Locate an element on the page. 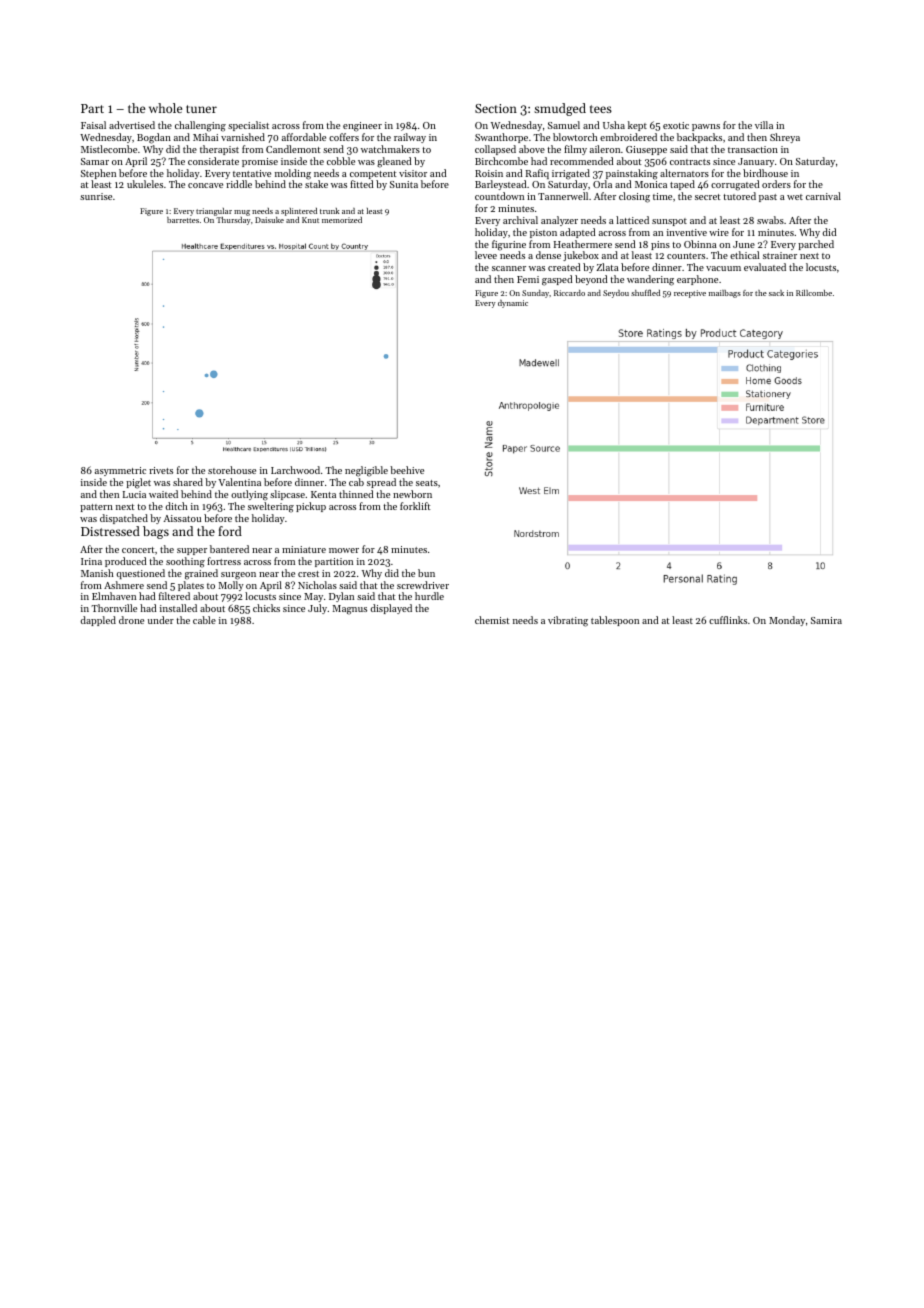 Image resolution: width=924 pixels, height=1308 pixels. whole is located at coordinates (165, 108).
